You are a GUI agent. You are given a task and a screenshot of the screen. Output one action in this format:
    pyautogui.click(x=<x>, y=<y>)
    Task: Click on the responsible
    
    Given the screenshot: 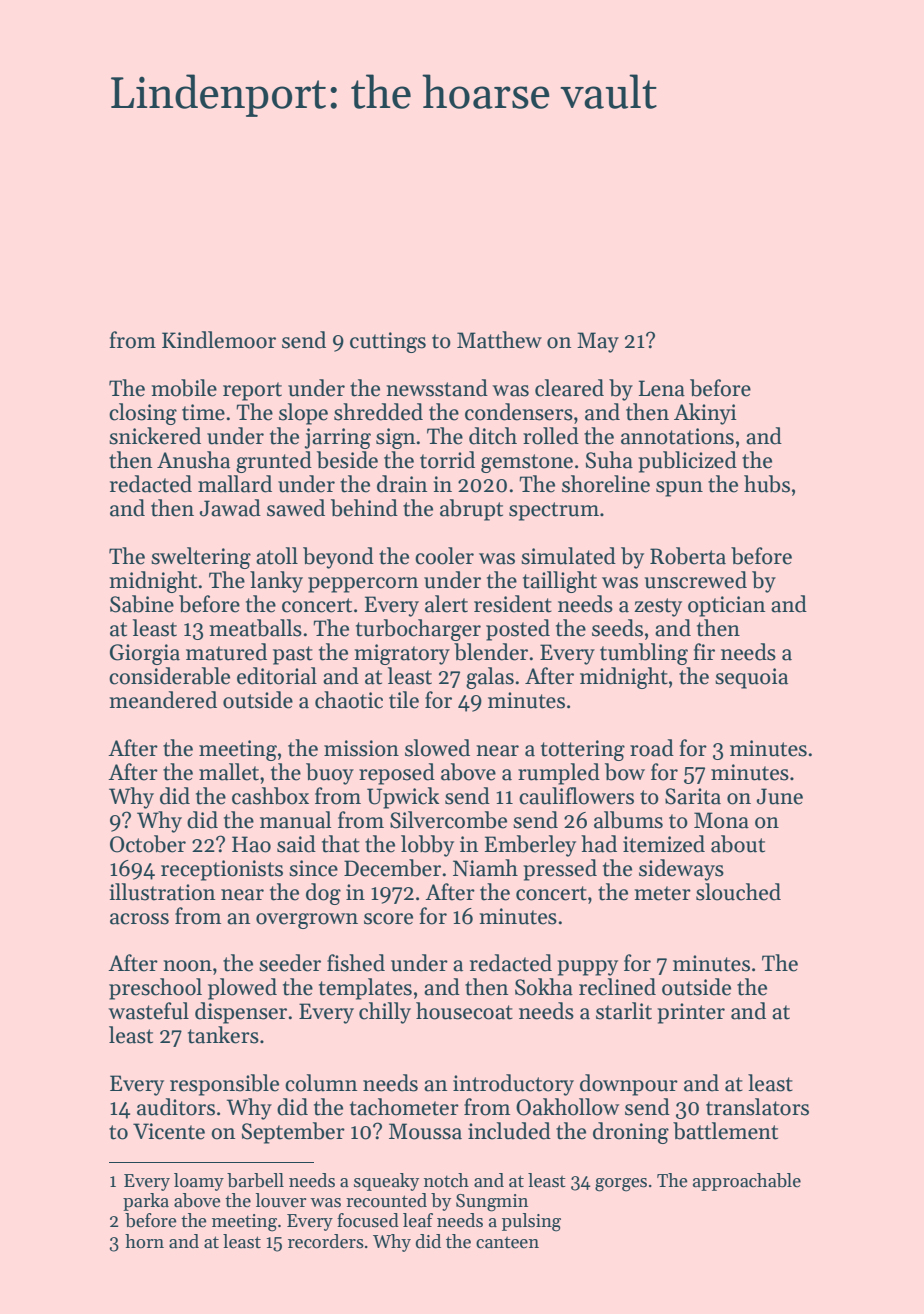 What is the action you would take?
    pyautogui.click(x=224, y=1085)
